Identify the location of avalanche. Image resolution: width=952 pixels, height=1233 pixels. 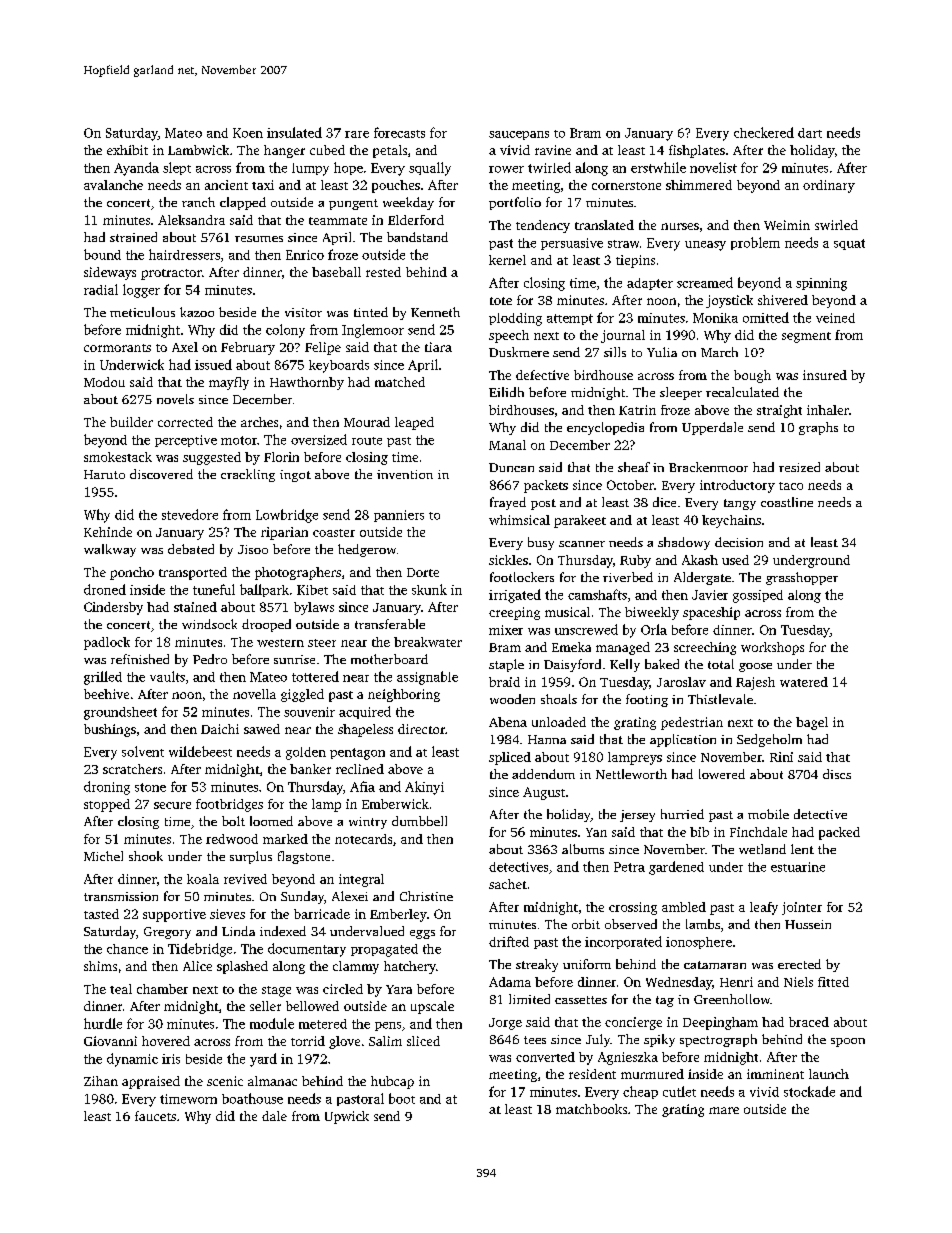
(113, 185).
